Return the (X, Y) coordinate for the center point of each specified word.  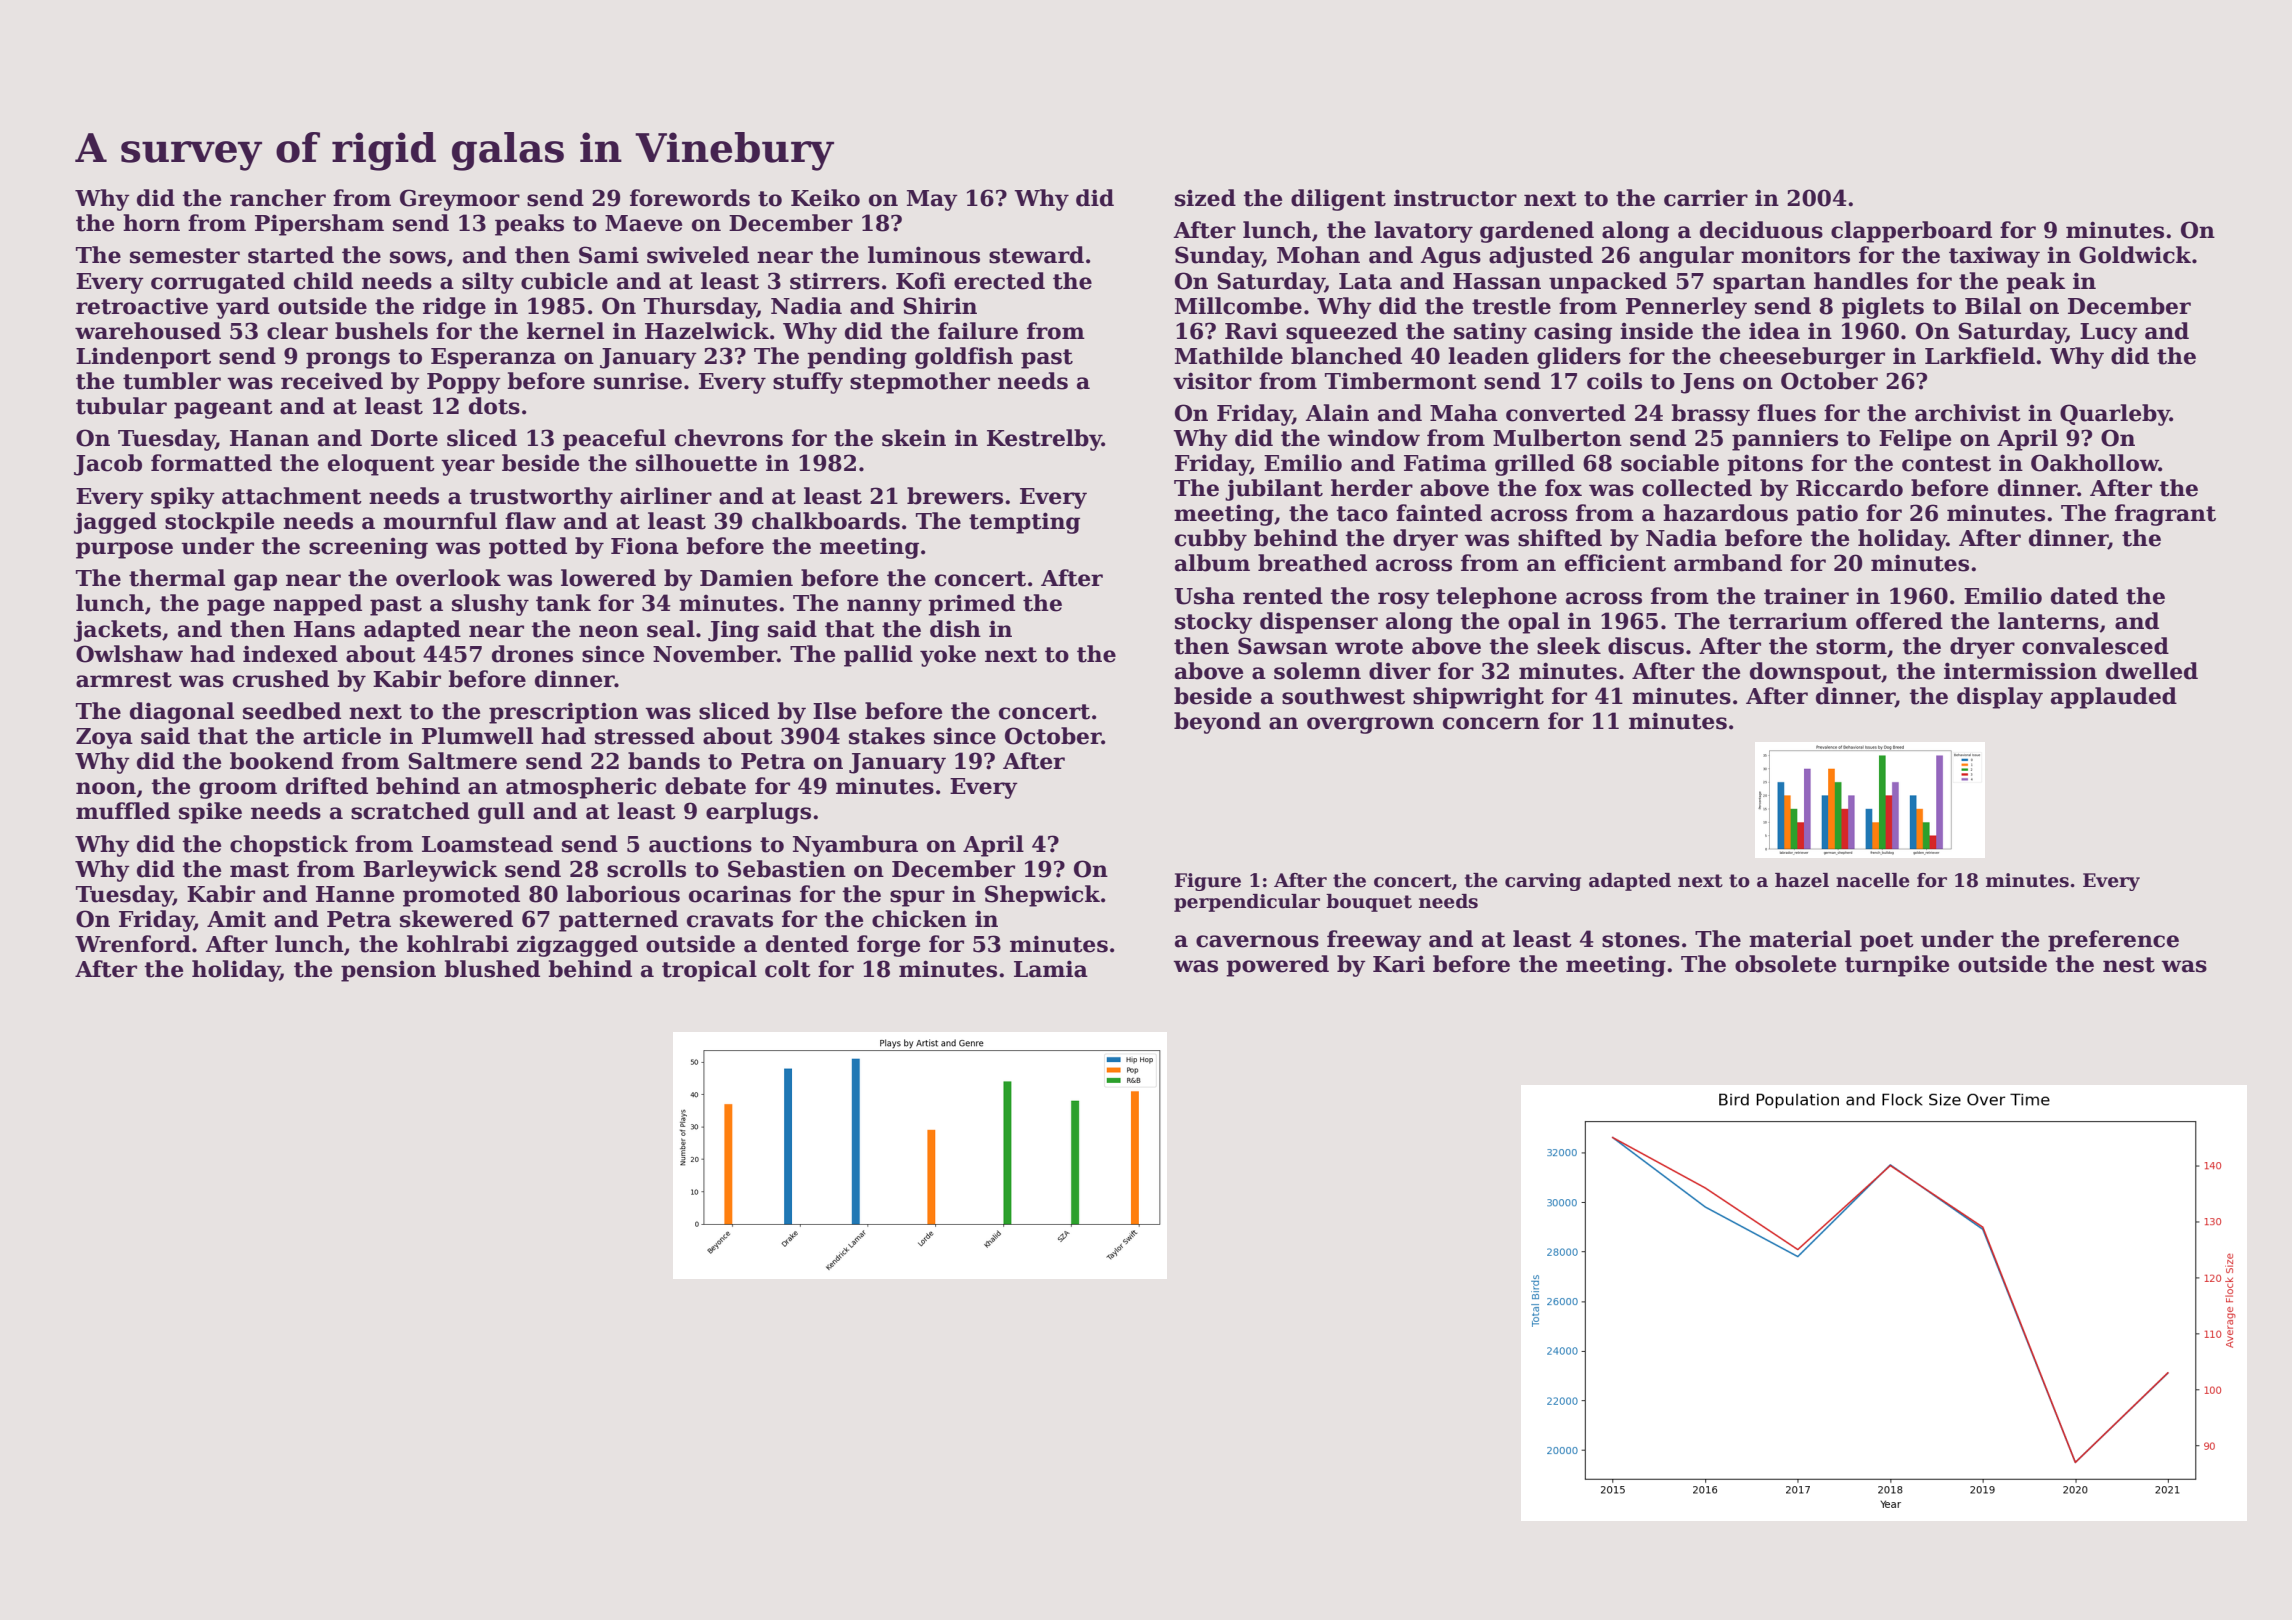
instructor (1455, 198)
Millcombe (1238, 306)
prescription (563, 713)
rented (1283, 596)
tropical (709, 971)
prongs (348, 360)
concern (1491, 723)
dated (2084, 596)
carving (1543, 882)
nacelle (1873, 880)
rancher (278, 198)
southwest (1343, 696)
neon (609, 631)
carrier (1706, 198)
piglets (1883, 308)
